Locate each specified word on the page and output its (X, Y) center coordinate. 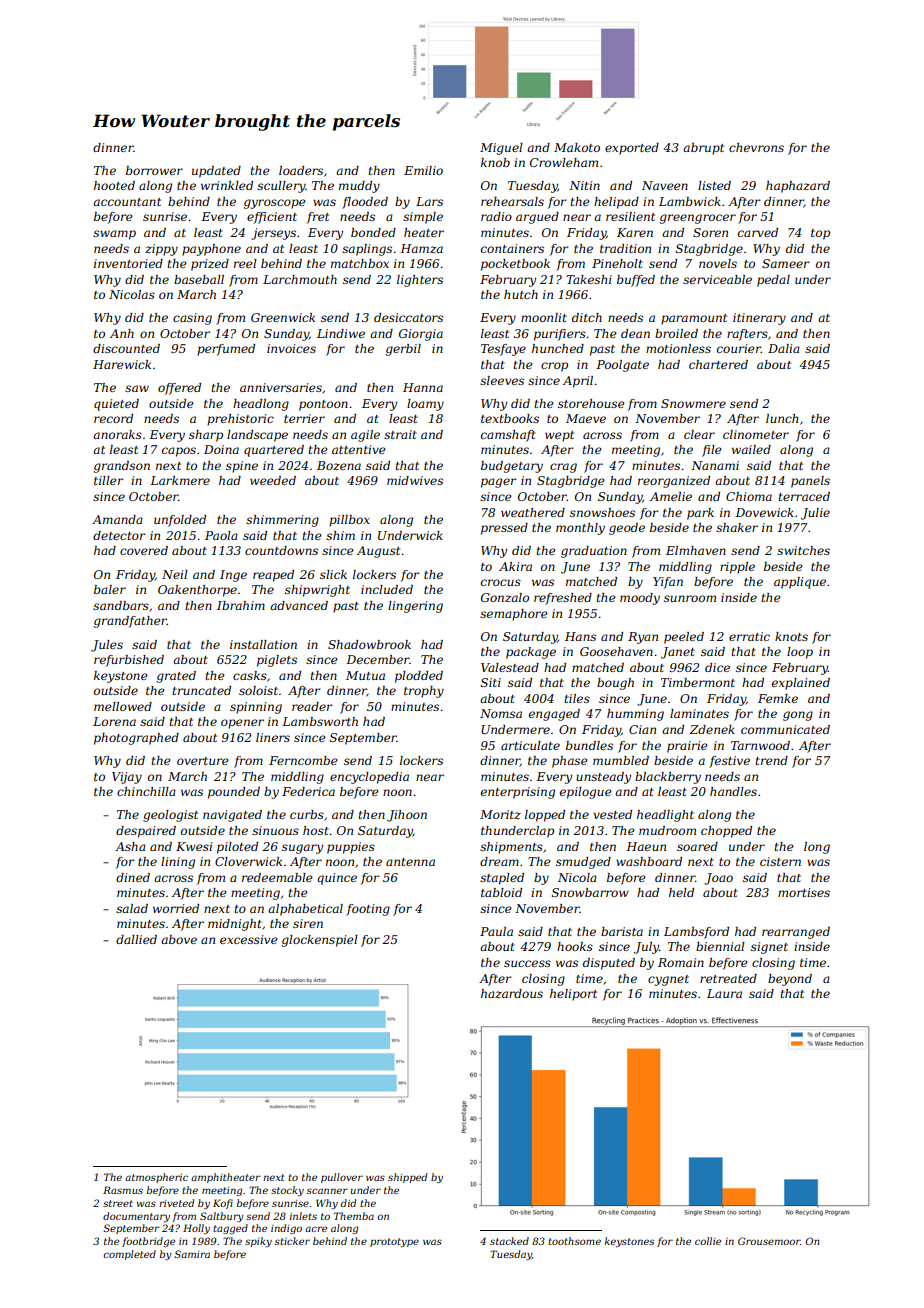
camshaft (508, 436)
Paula (496, 931)
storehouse (591, 403)
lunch (782, 418)
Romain (681, 962)
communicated (785, 729)
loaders (301, 170)
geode (627, 529)
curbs (307, 814)
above (179, 939)
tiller (109, 480)
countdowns (281, 550)
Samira (192, 1254)
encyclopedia (369, 778)
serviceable (717, 279)
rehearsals (512, 201)
